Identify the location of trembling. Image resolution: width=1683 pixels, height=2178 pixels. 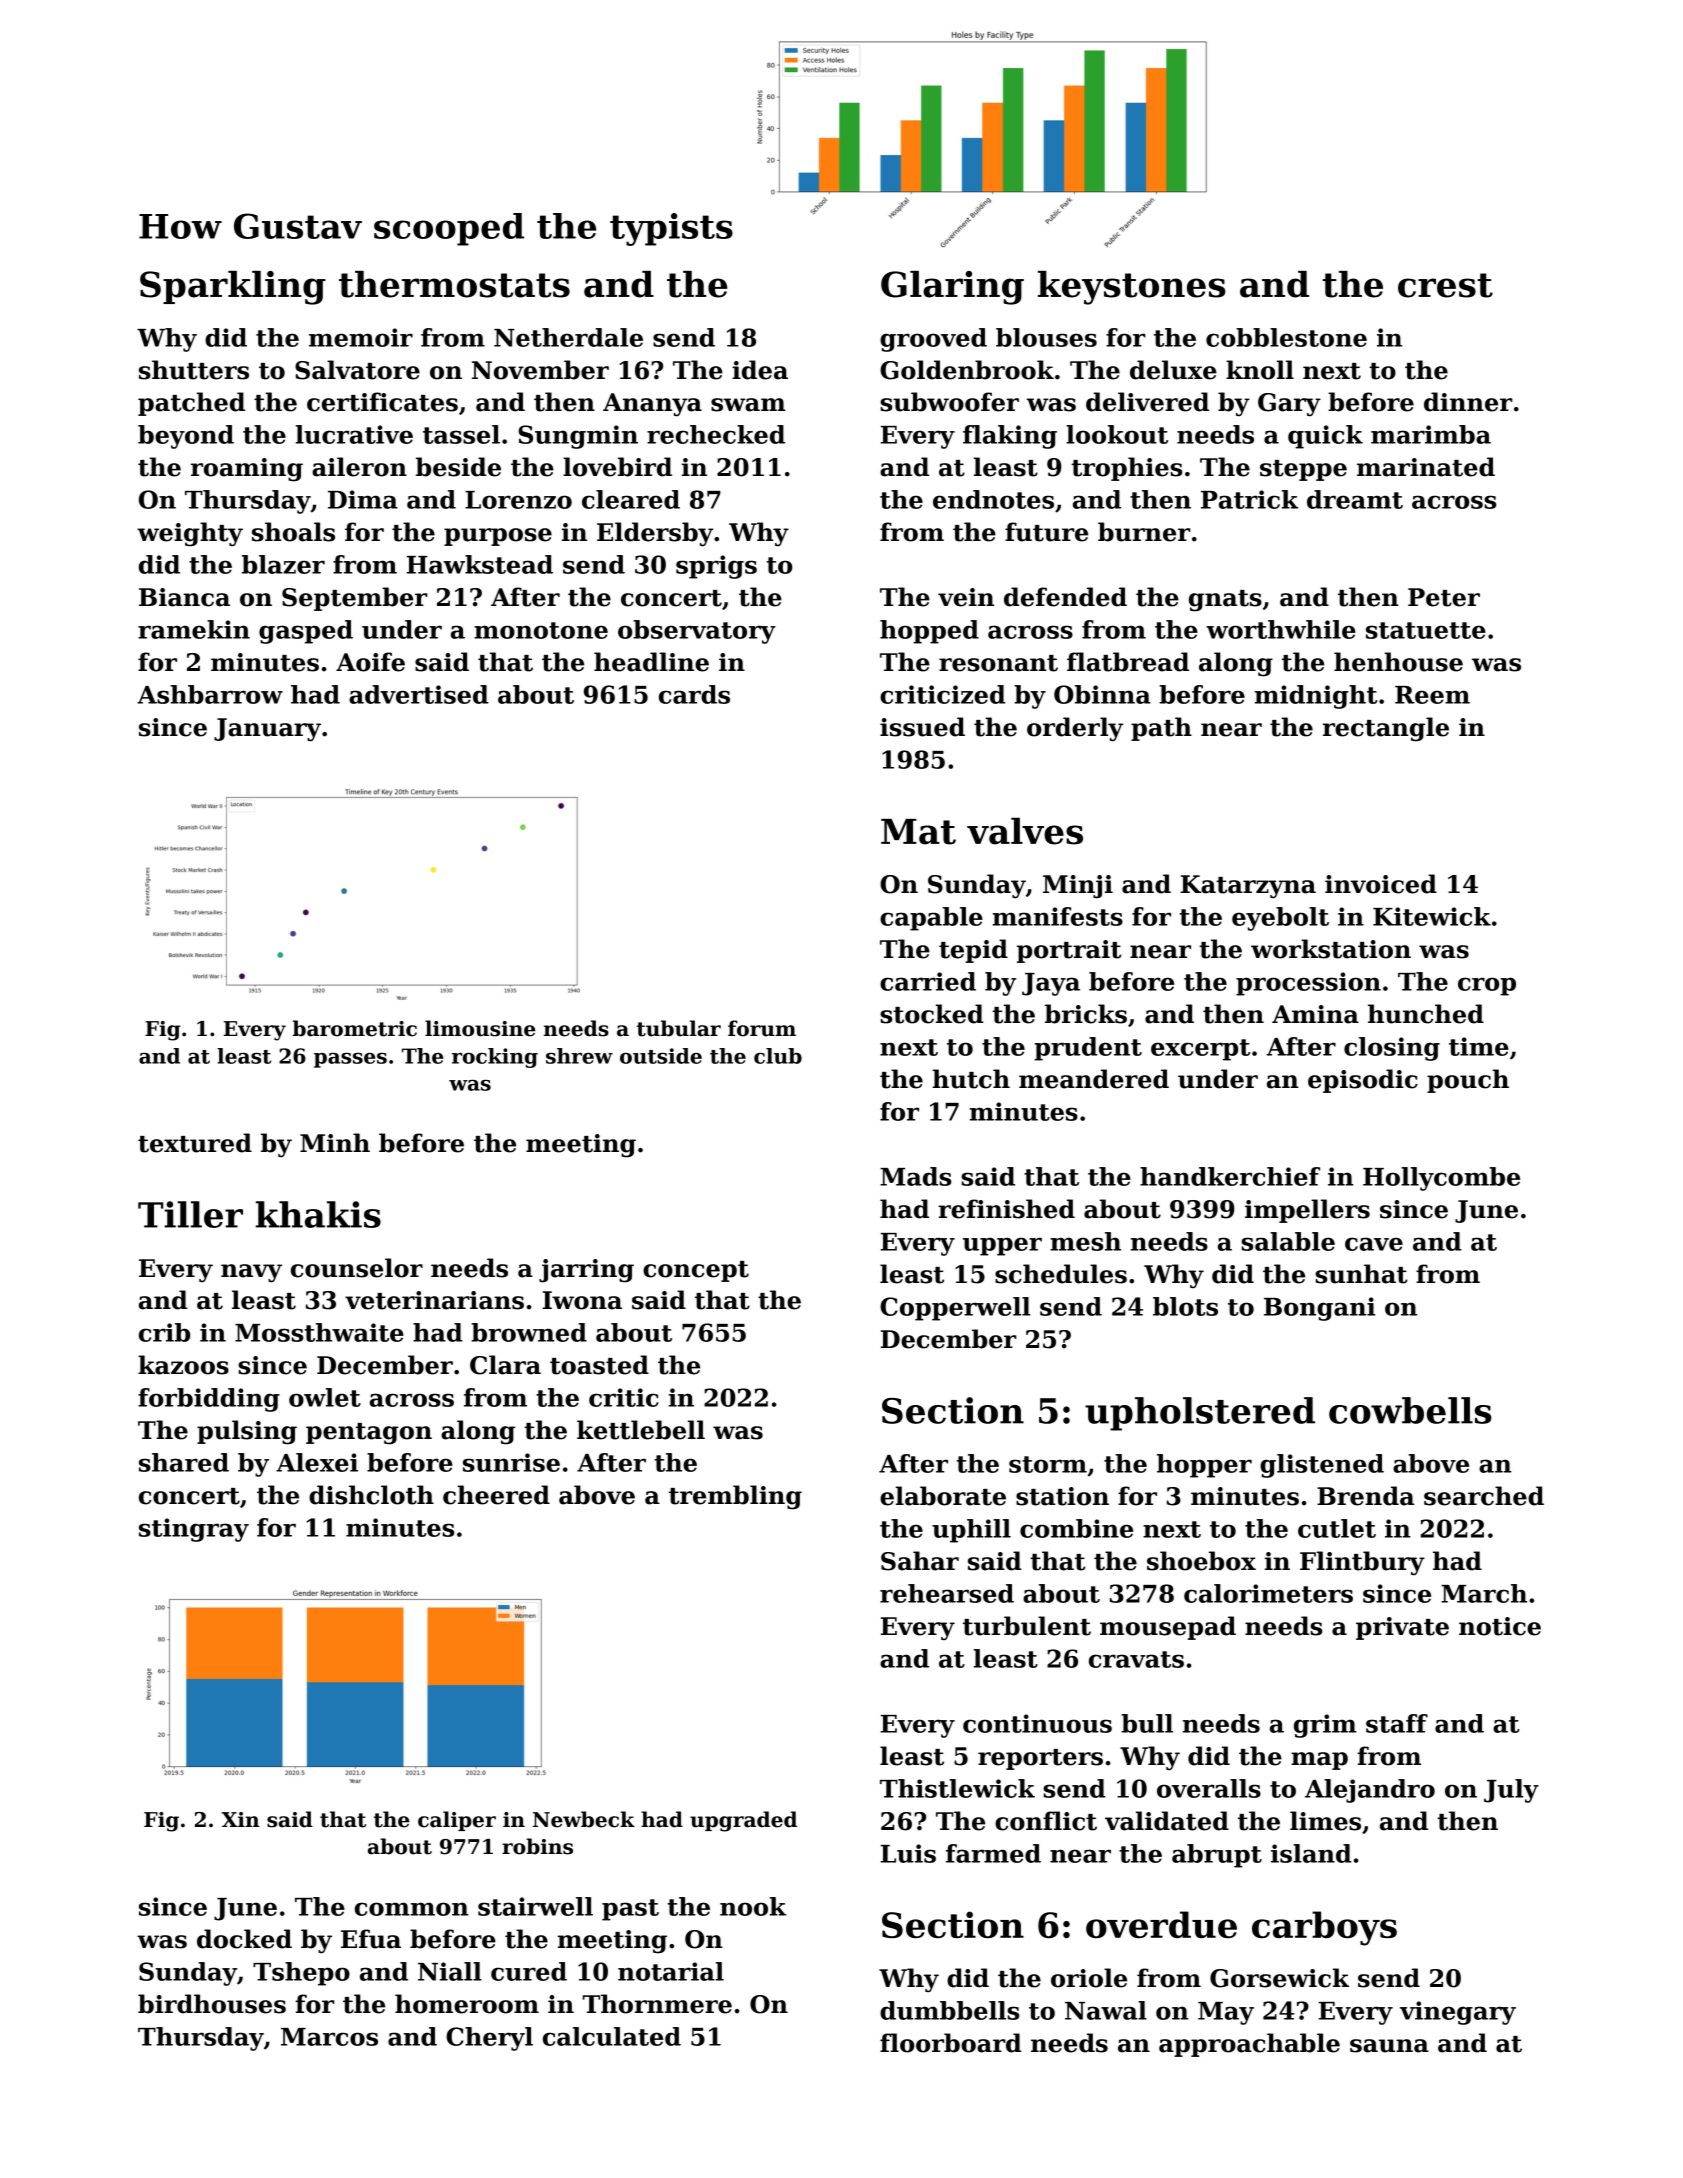
(735, 1497).
